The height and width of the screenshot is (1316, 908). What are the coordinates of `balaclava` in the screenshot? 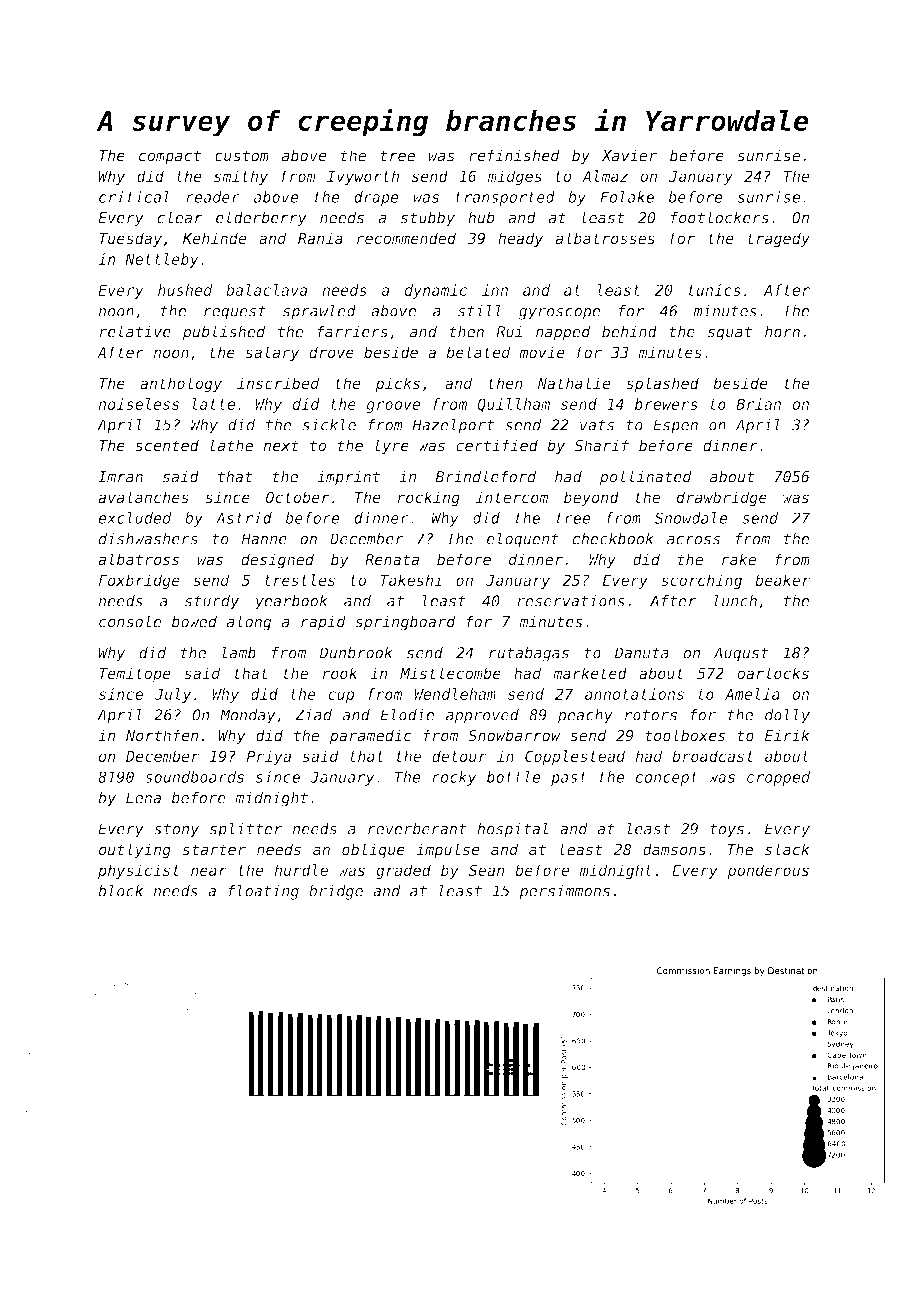 It's located at (266, 290).
